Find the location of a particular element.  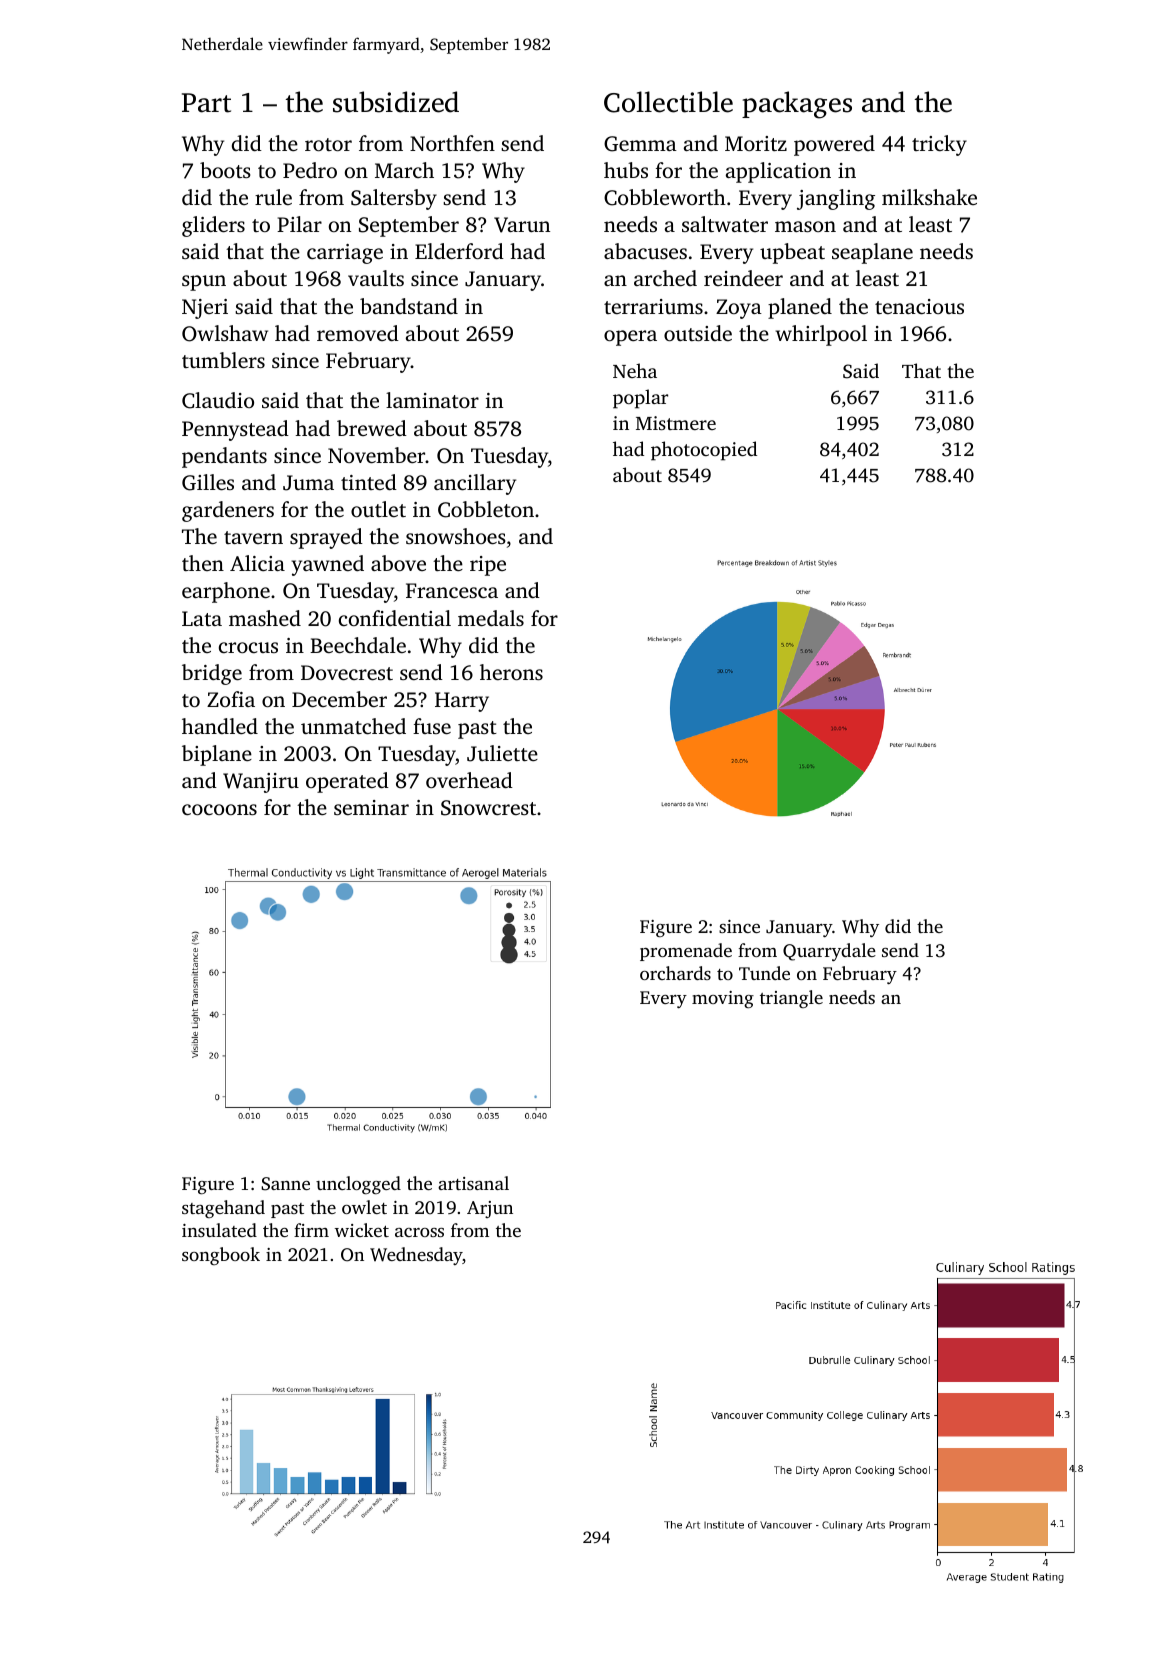

Juliette is located at coordinates (502, 753).
